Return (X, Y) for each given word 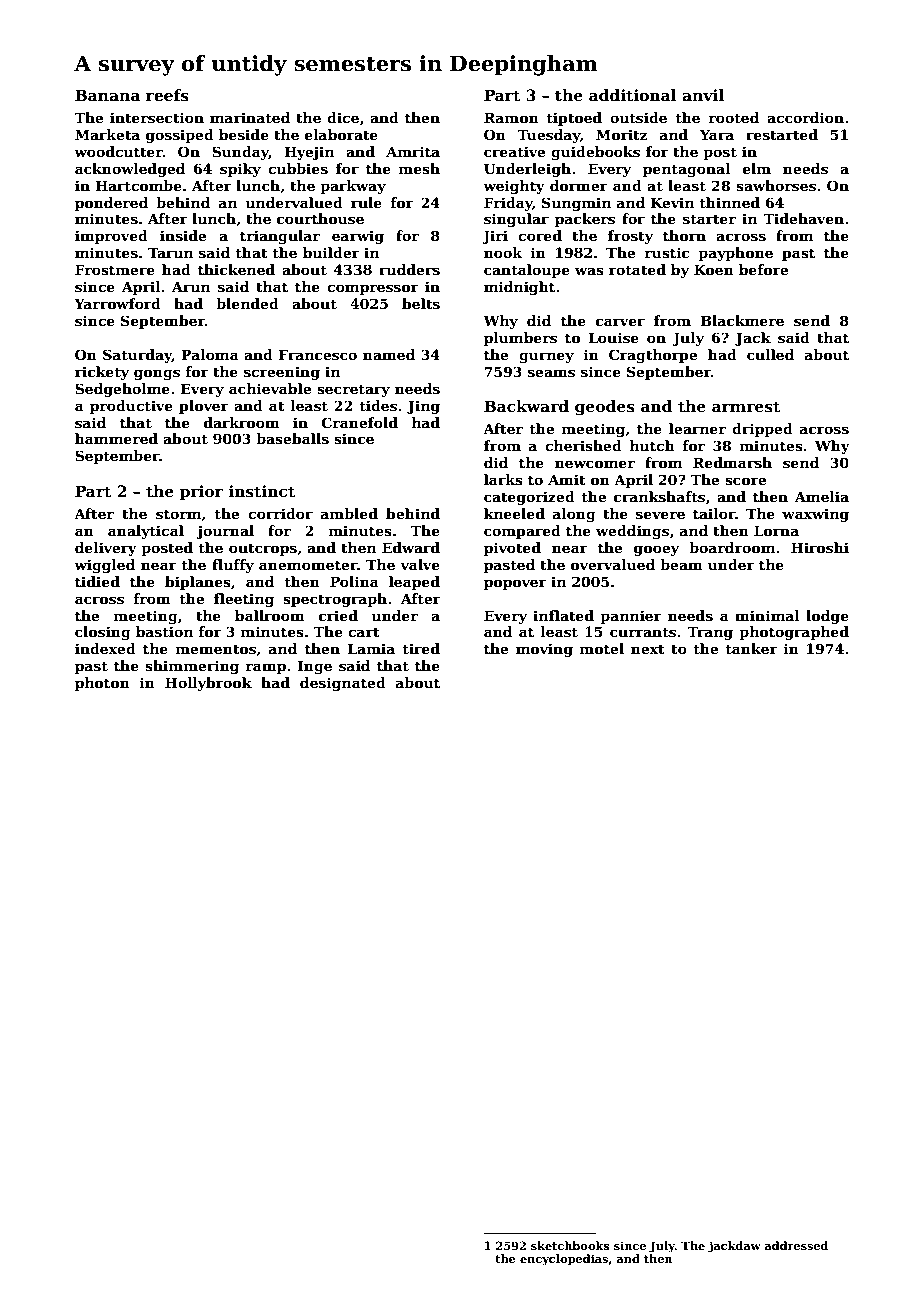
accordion (805, 117)
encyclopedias (564, 1260)
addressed (796, 1245)
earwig (358, 237)
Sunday (240, 153)
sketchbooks (570, 1245)
